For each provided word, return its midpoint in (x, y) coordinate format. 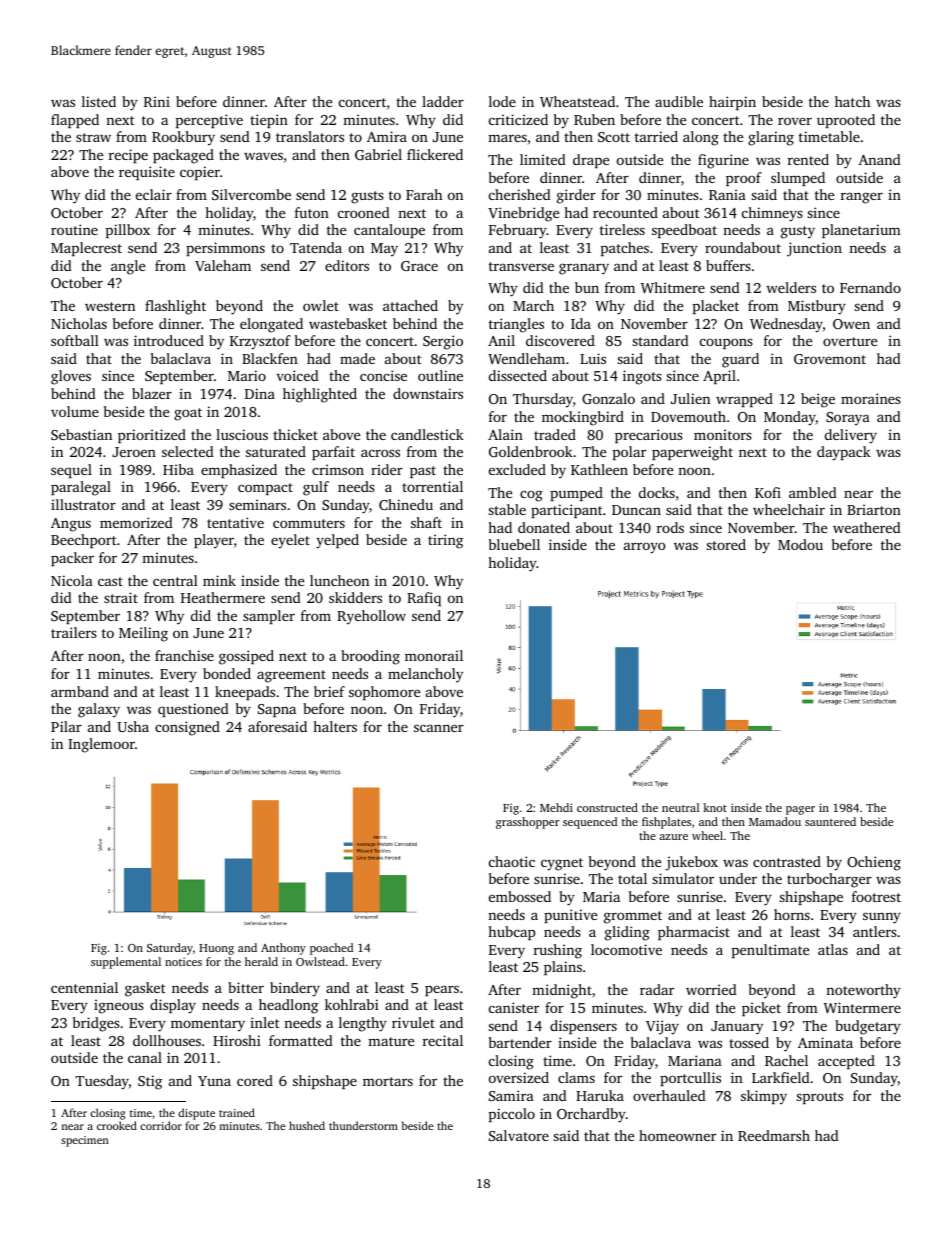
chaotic (512, 861)
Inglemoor (101, 745)
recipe (128, 156)
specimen (85, 1141)
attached (410, 305)
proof (743, 179)
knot (715, 807)
